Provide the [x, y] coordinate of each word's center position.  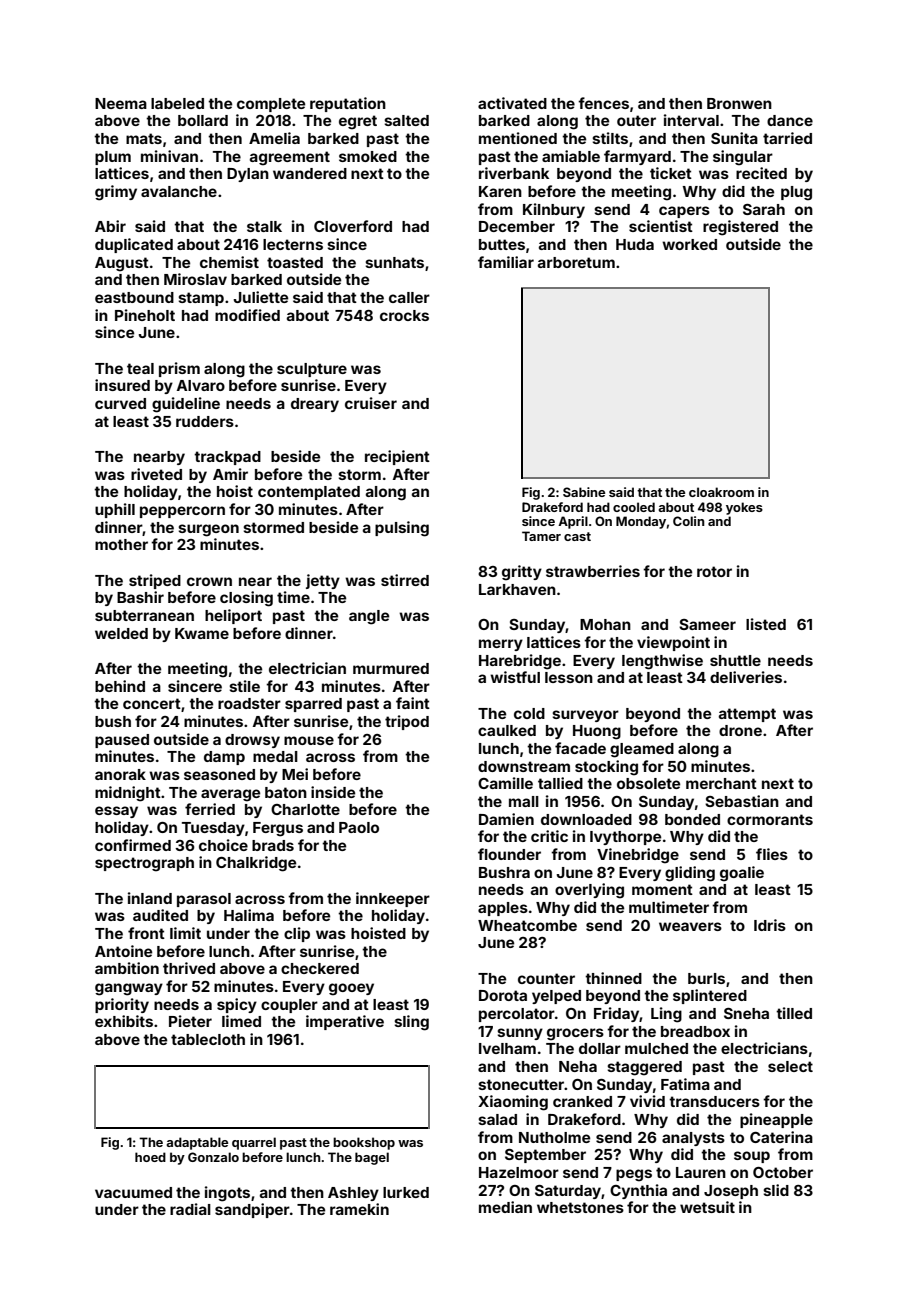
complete [271, 105]
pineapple [776, 1120]
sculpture [312, 370]
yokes [744, 508]
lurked [406, 1192]
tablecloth [208, 1039]
